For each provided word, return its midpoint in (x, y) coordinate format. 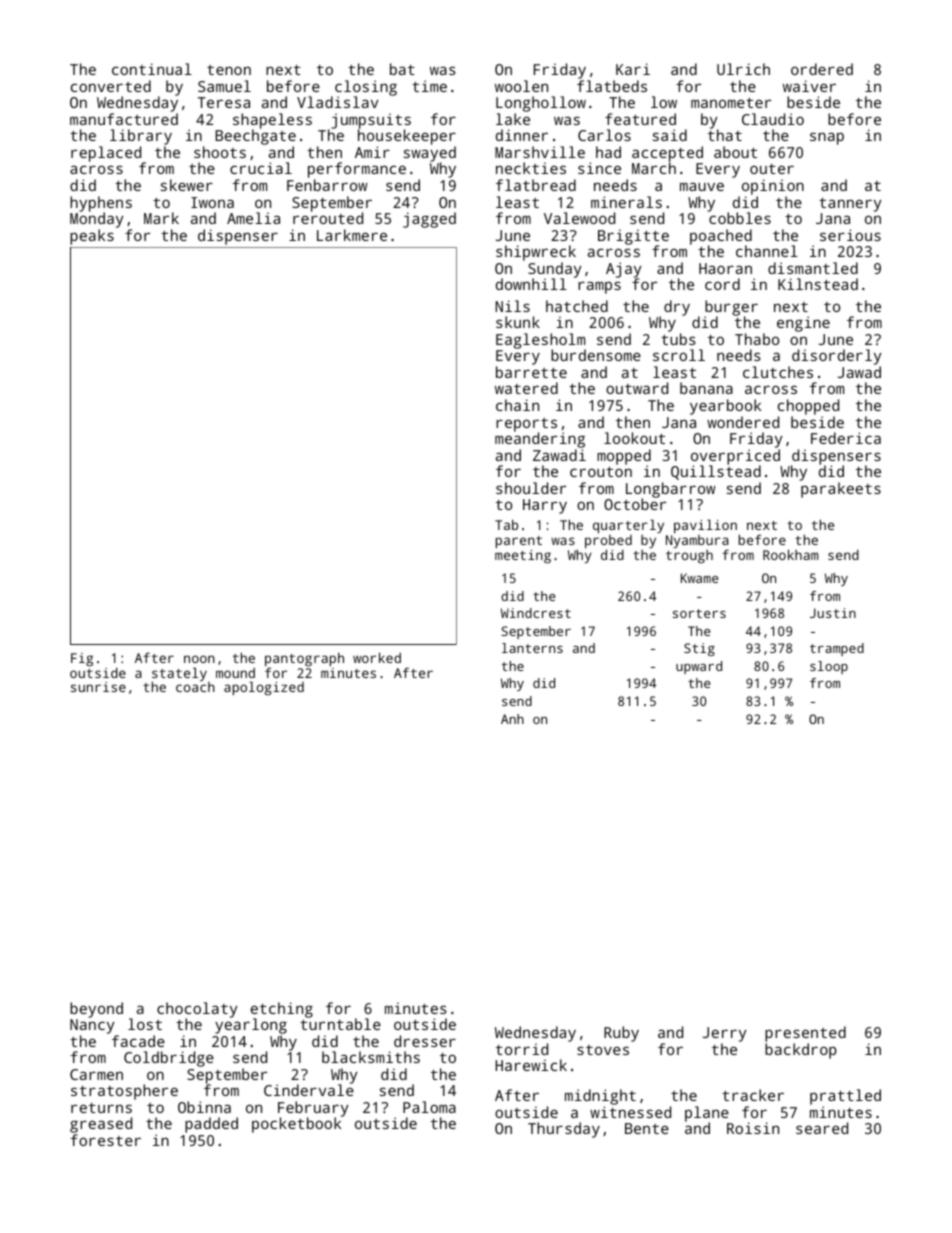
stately (179, 674)
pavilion (705, 526)
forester (105, 1140)
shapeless (272, 121)
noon (199, 659)
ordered (822, 69)
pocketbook (296, 1125)
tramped (837, 649)
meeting (523, 556)
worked (377, 657)
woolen (521, 86)
